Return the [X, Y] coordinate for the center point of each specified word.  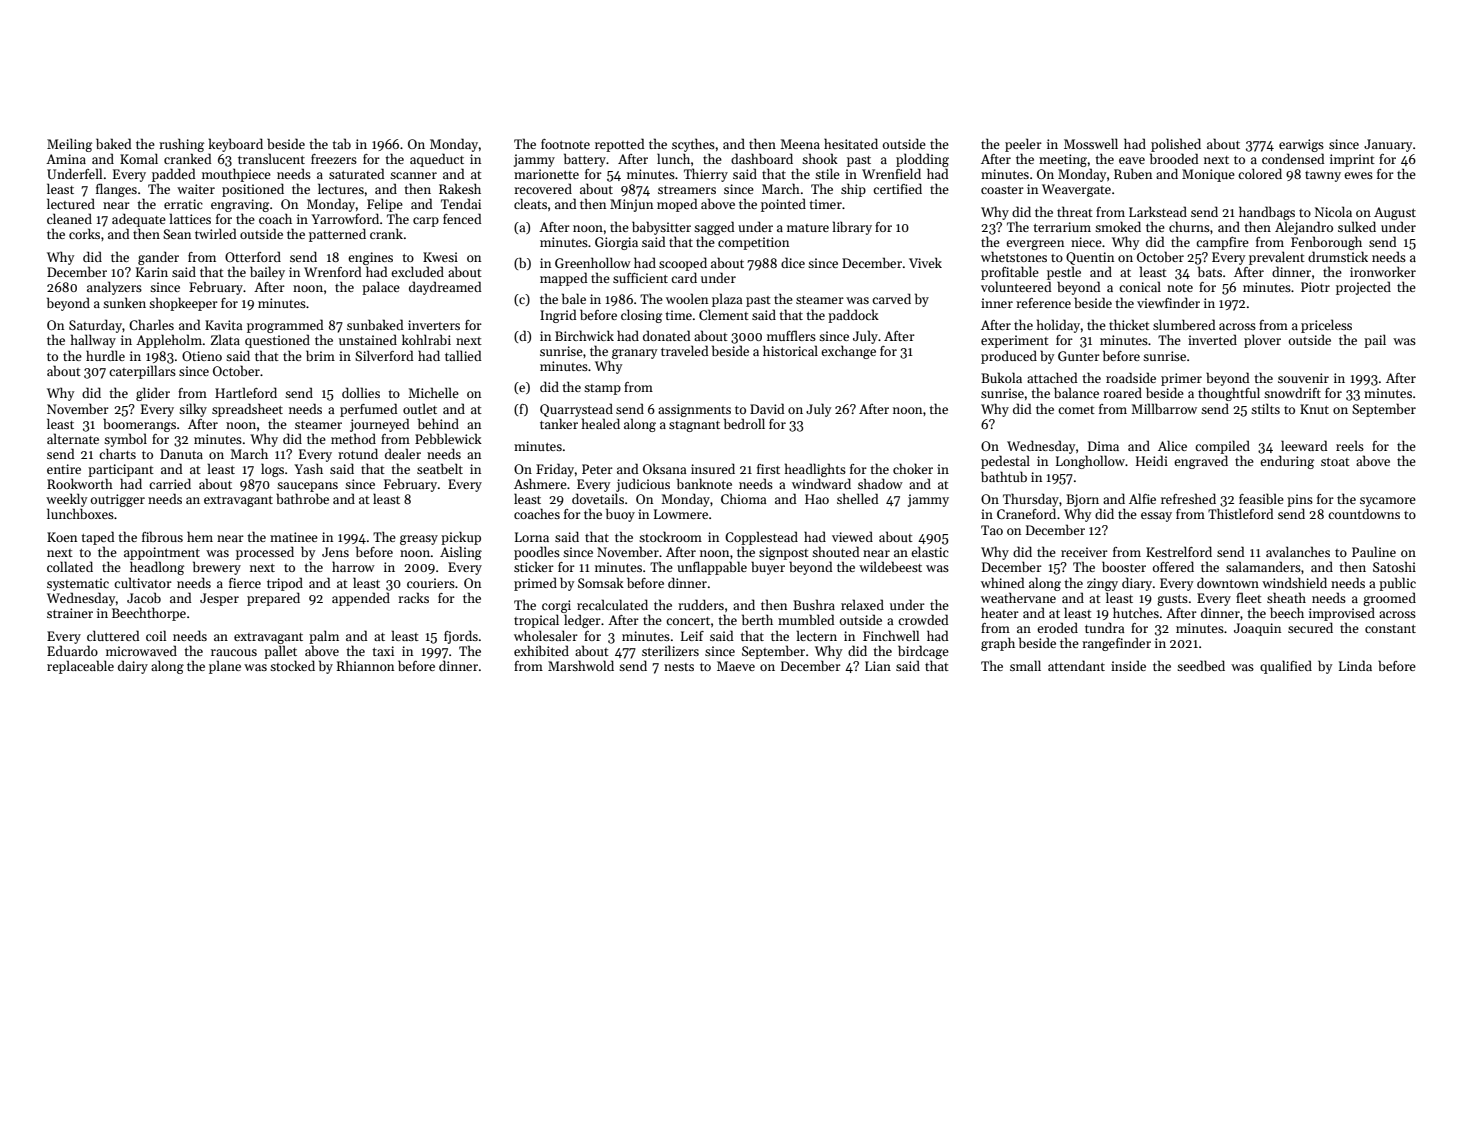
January [1388, 145]
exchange [848, 352]
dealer [403, 453]
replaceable [80, 667]
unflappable [712, 568]
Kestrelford [1179, 551]
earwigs [1301, 145]
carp [426, 222]
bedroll [744, 423]
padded [174, 175]
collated [70, 566]
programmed [285, 326]
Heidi [1152, 460]
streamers [687, 190]
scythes [693, 145]
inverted [1212, 339]
